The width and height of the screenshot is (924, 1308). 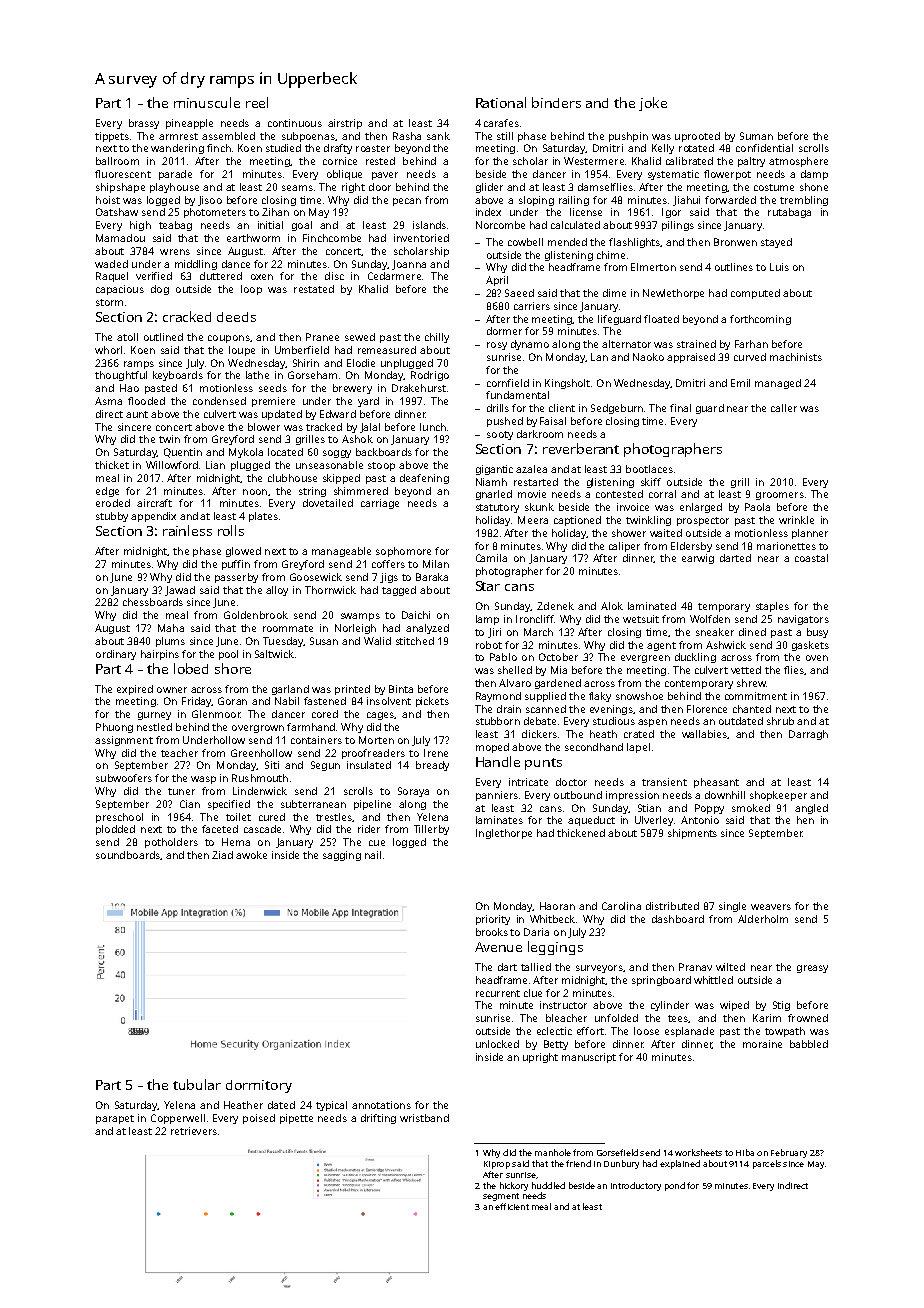 What do you see at coordinates (431, 830) in the screenshot?
I see `Tillerby` at bounding box center [431, 830].
